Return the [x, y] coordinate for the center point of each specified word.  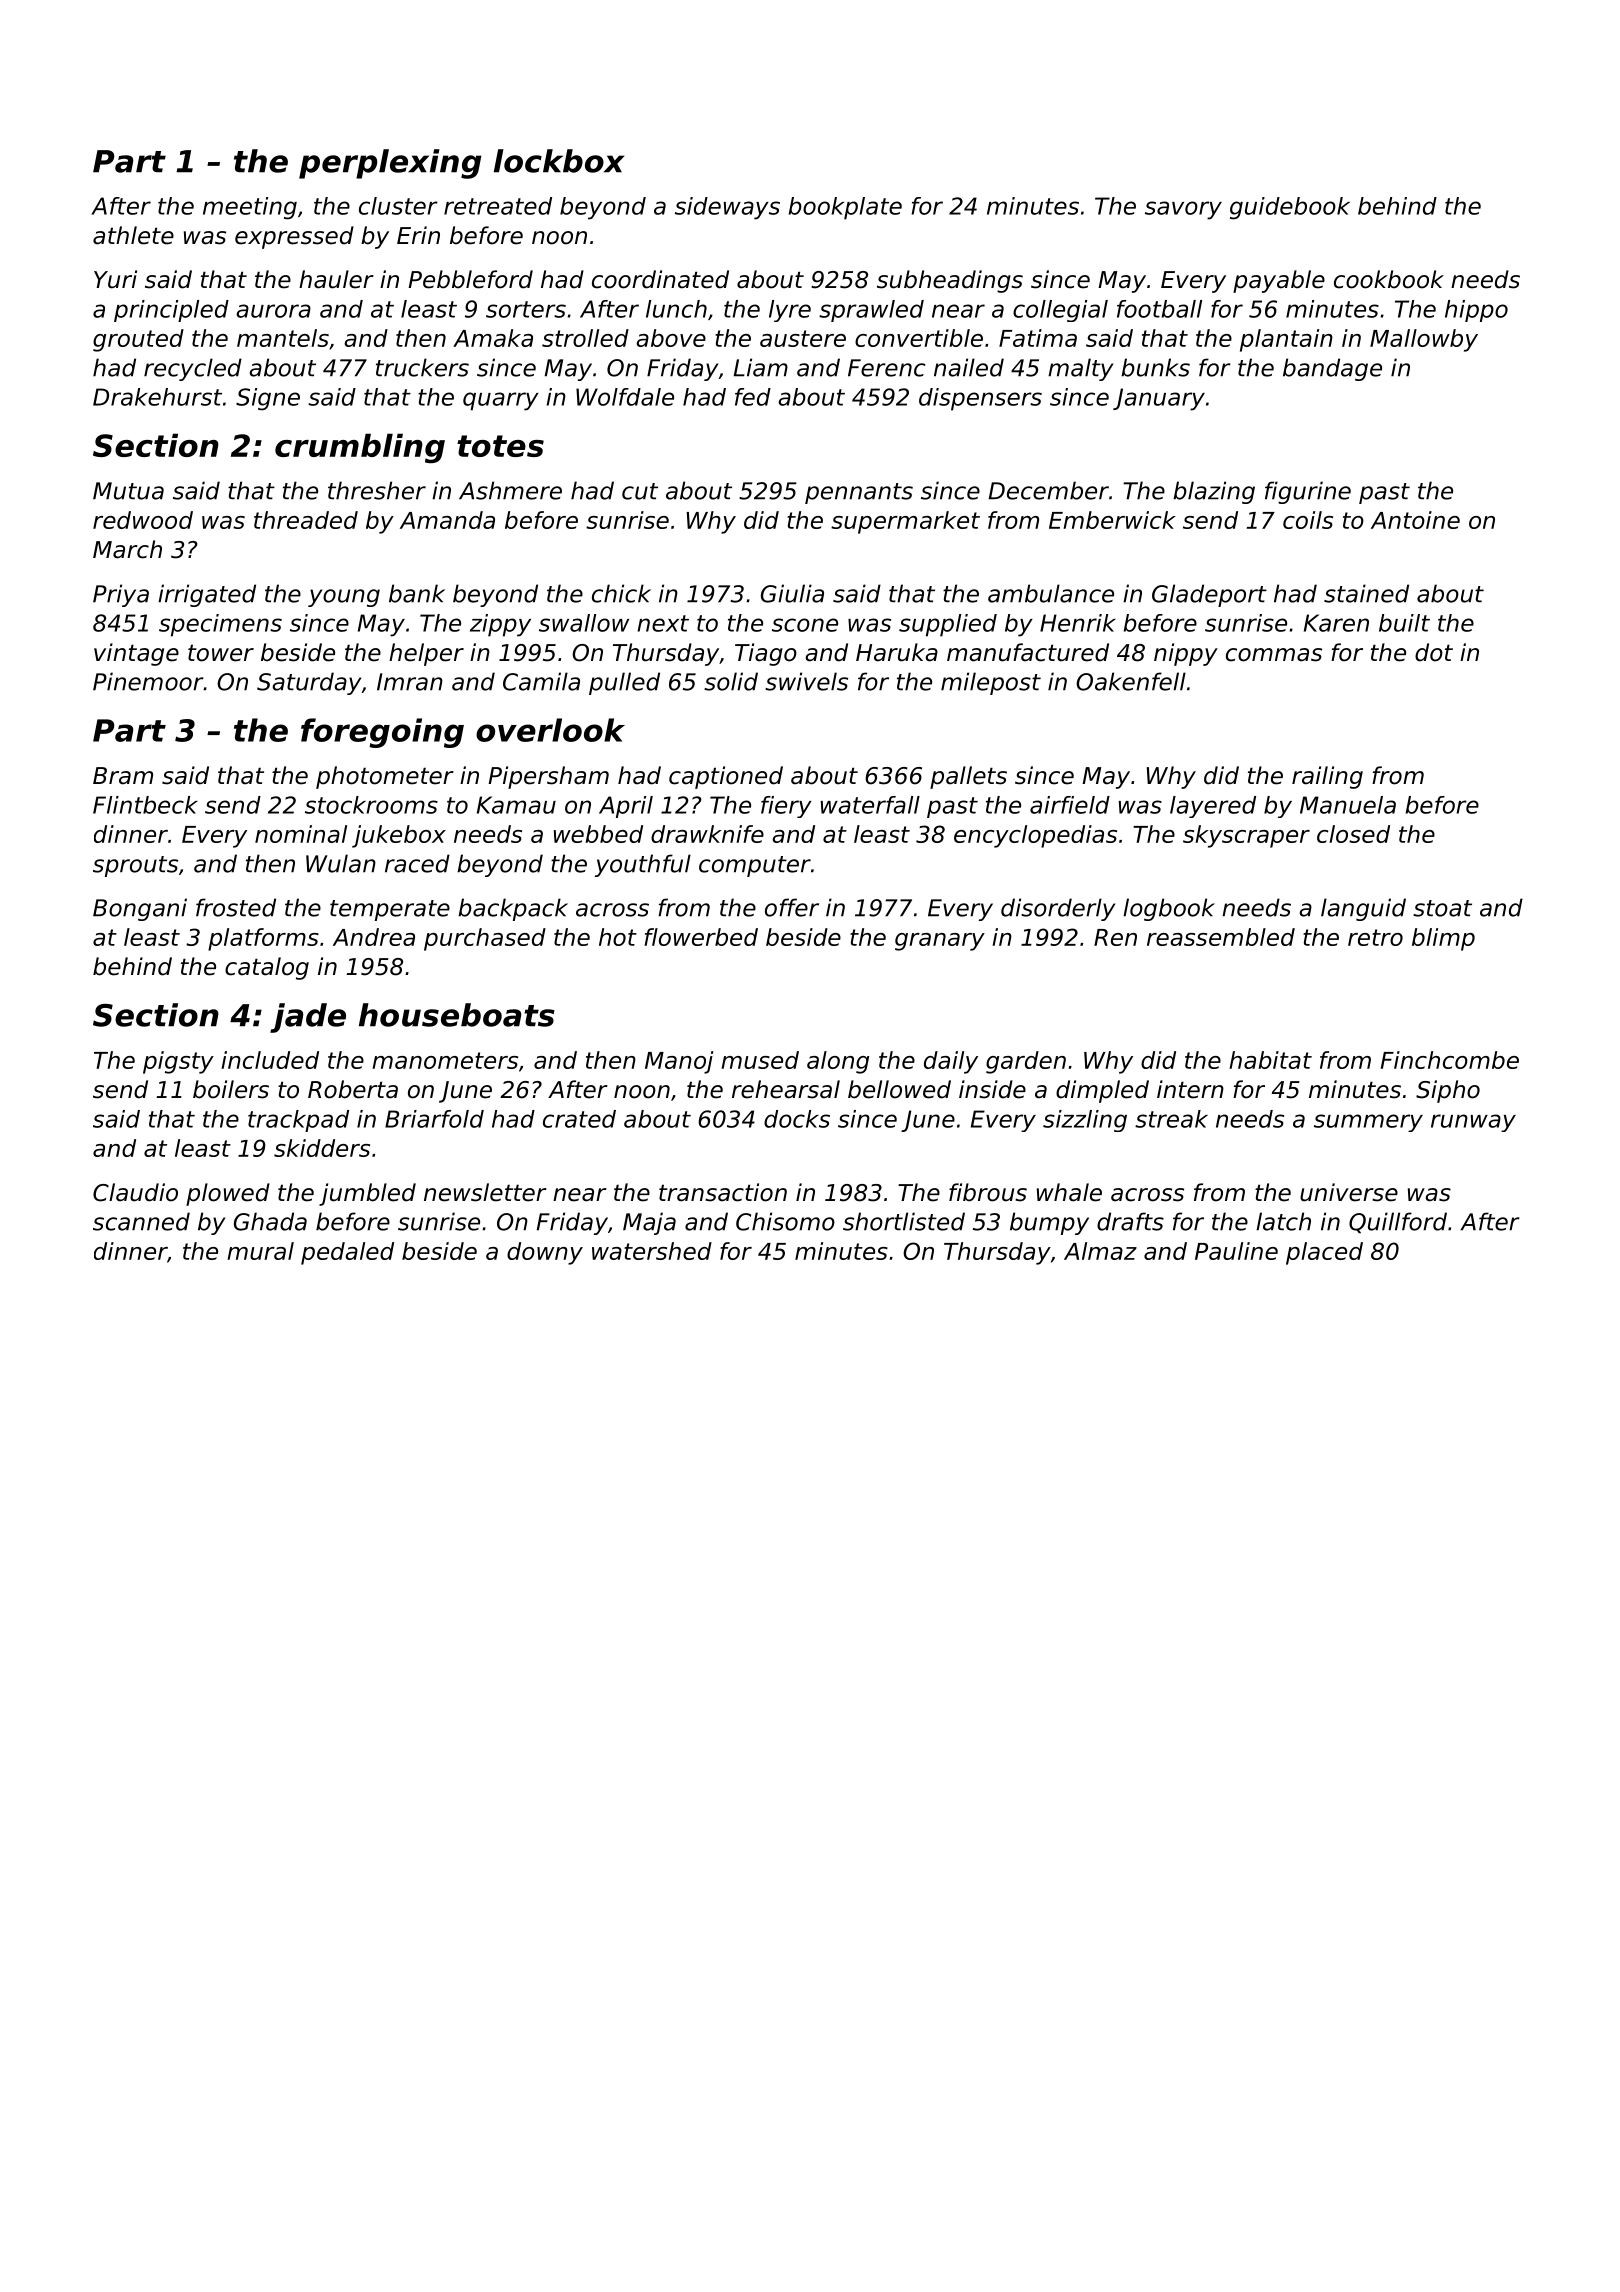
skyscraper [1246, 836]
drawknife [707, 834]
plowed [228, 1194]
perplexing [390, 164]
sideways [727, 208]
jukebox [399, 836]
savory [1183, 210]
